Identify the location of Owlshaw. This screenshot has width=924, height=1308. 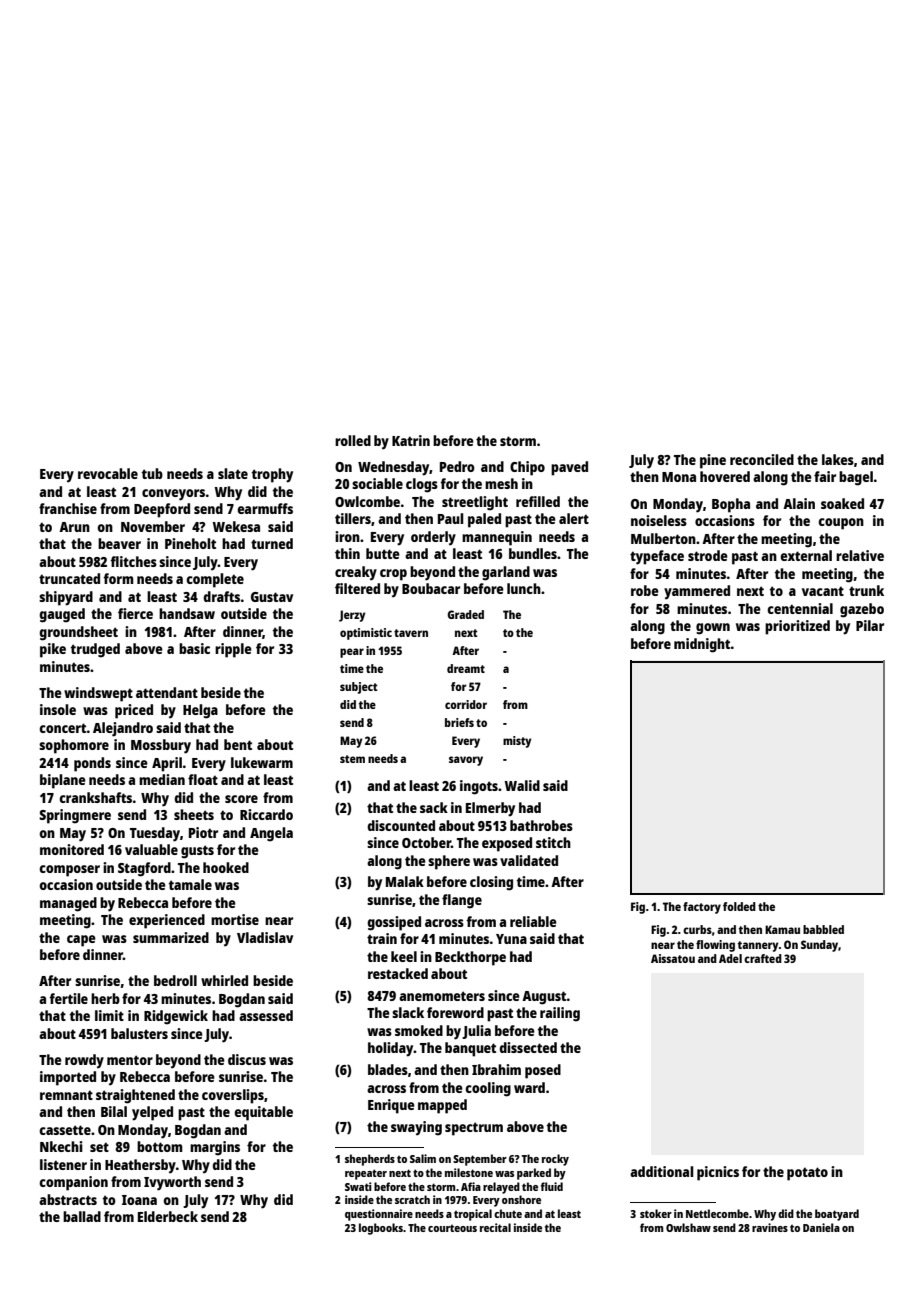
(688, 1227).
